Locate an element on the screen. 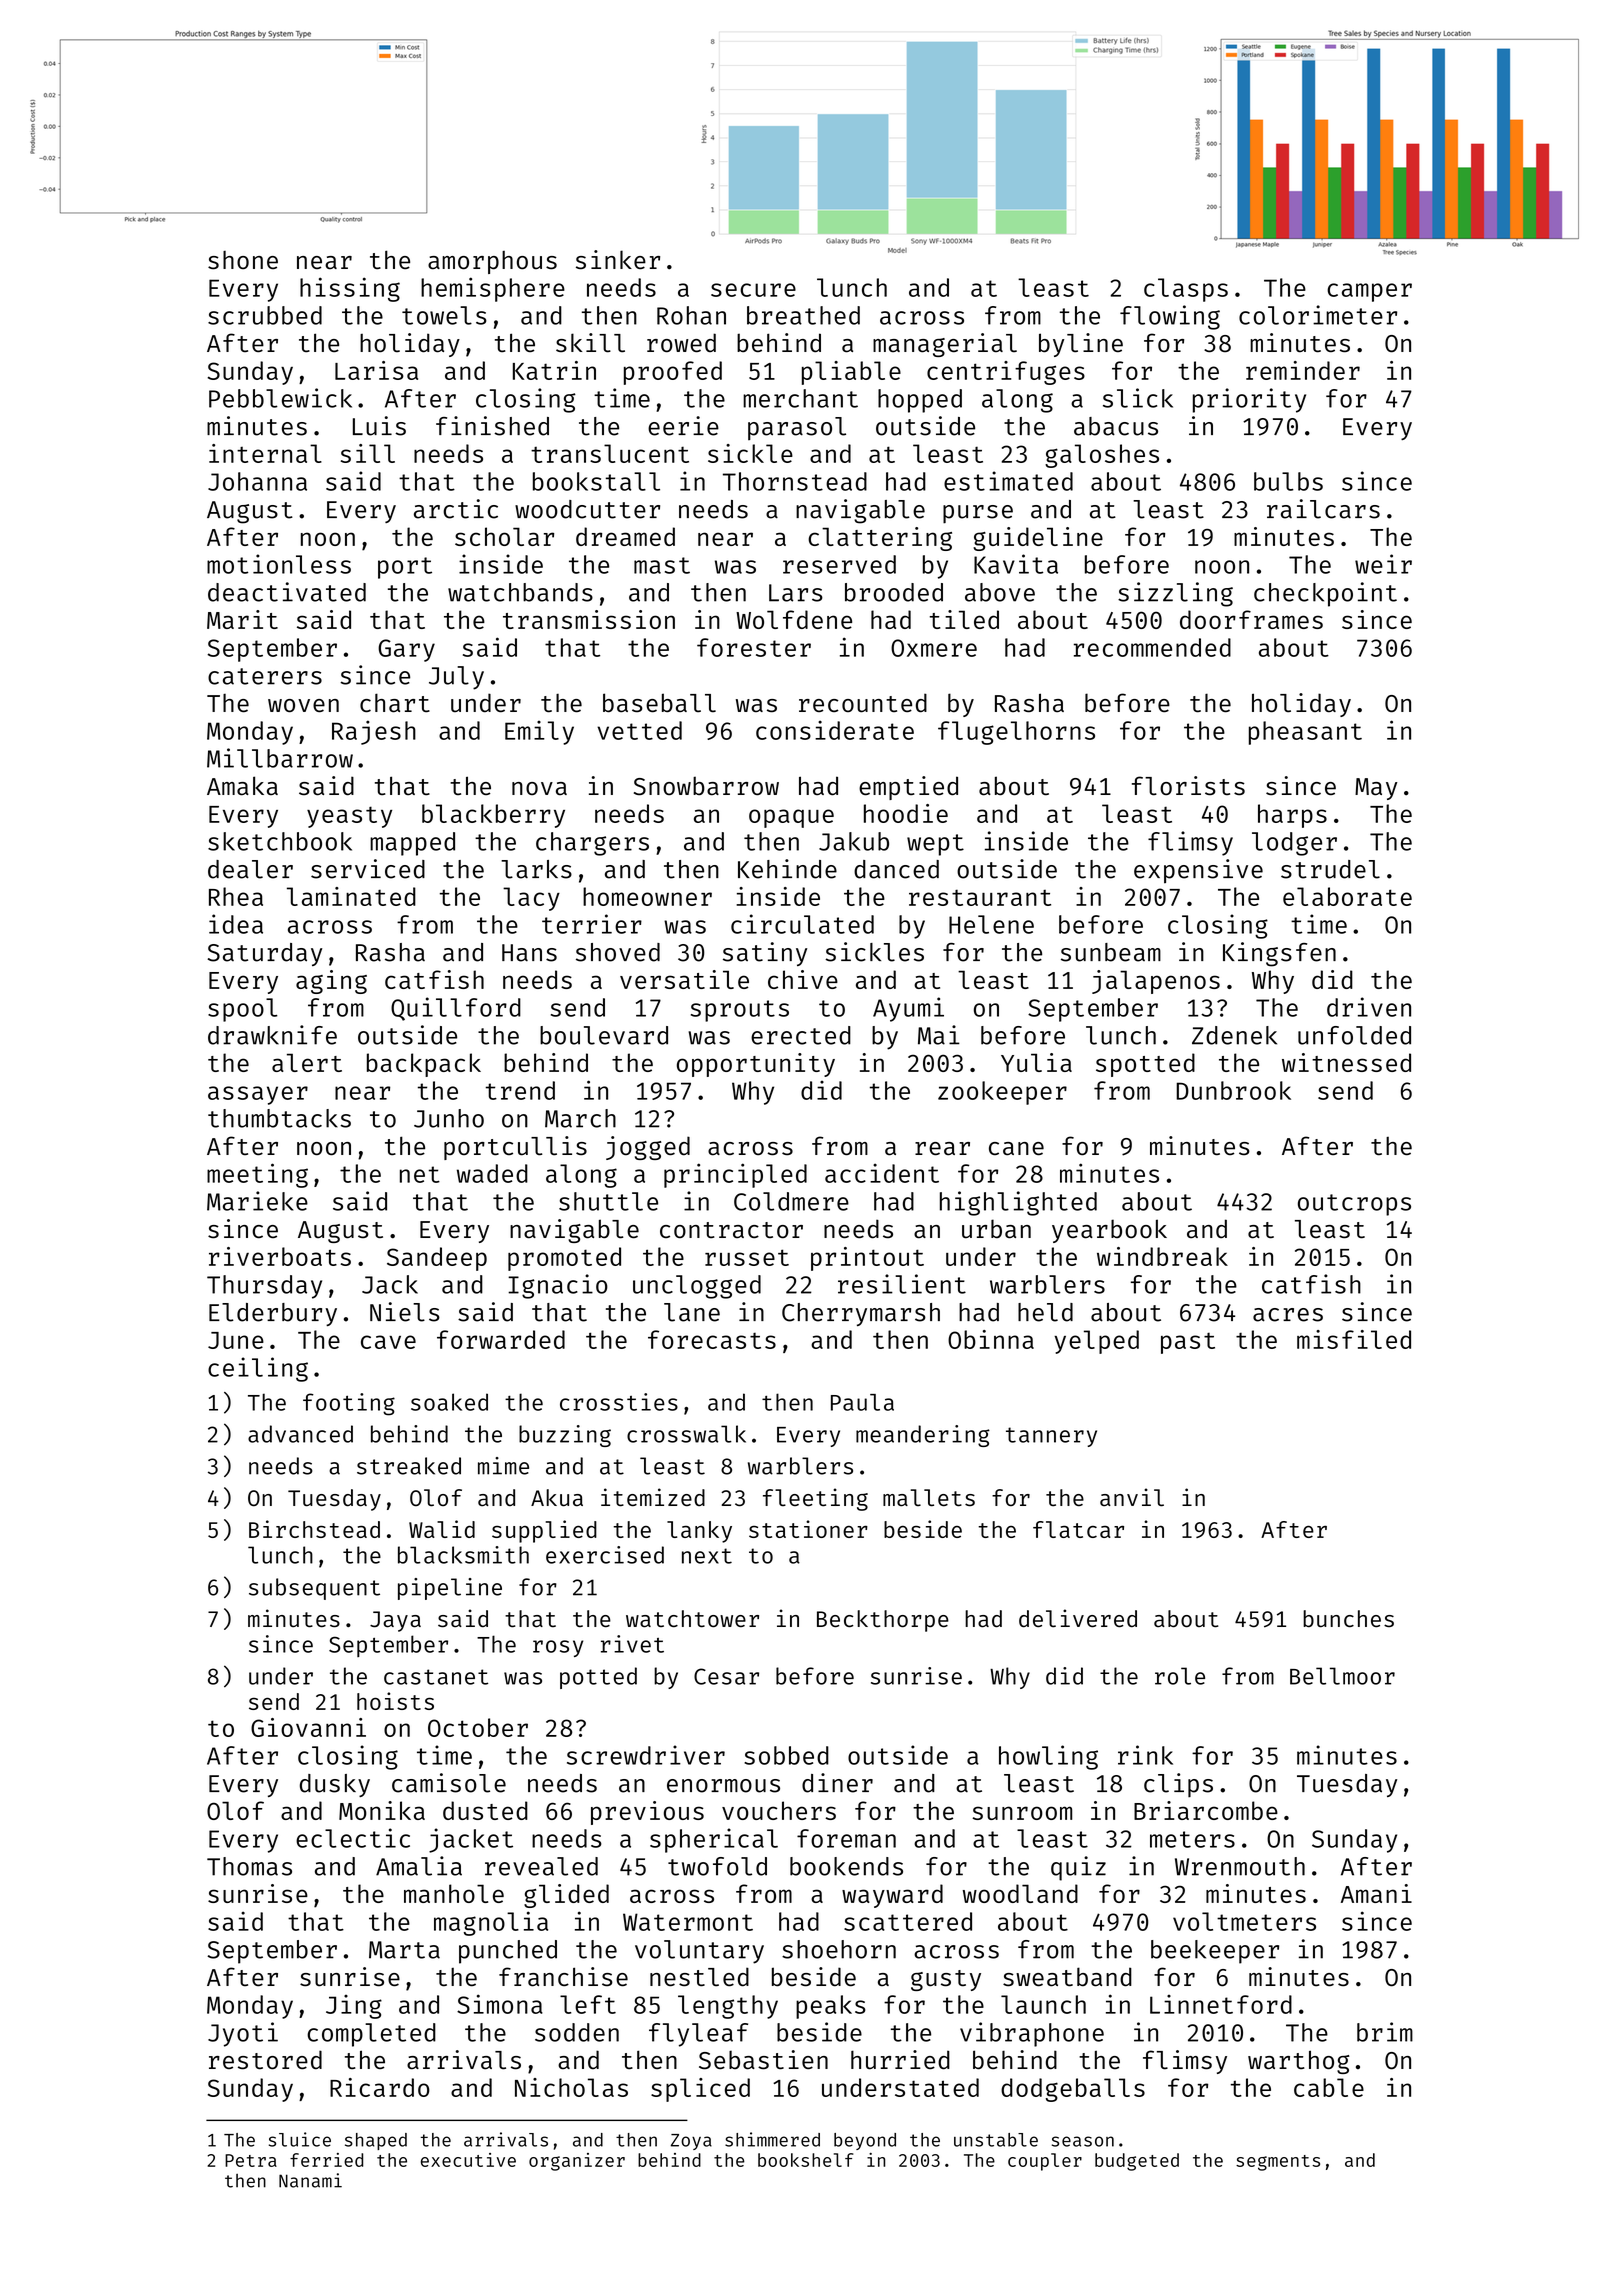 This screenshot has height=2292, width=1620. Snowbarrow is located at coordinates (706, 786).
